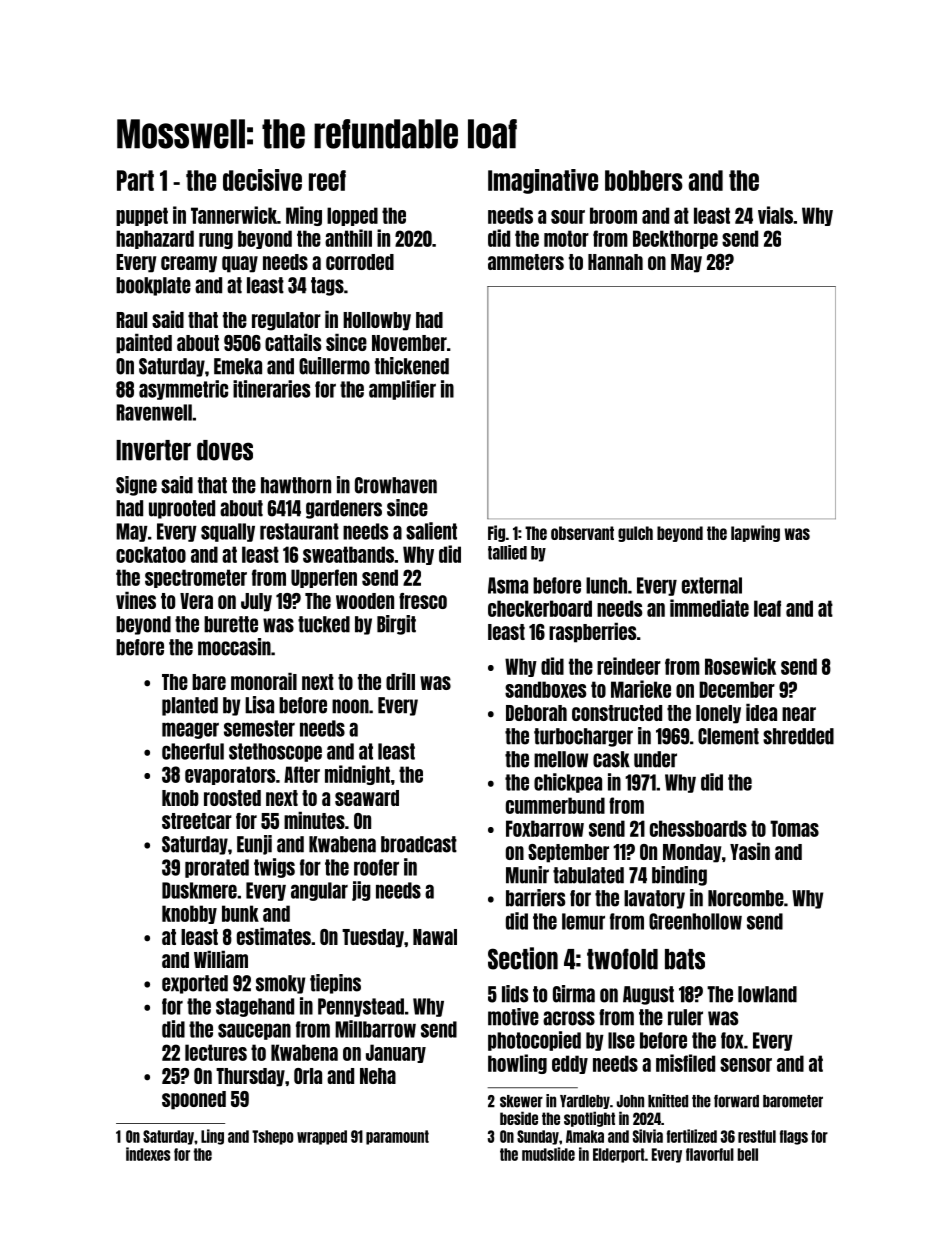 The image size is (952, 1233). What do you see at coordinates (775, 215) in the page?
I see `vials` at bounding box center [775, 215].
